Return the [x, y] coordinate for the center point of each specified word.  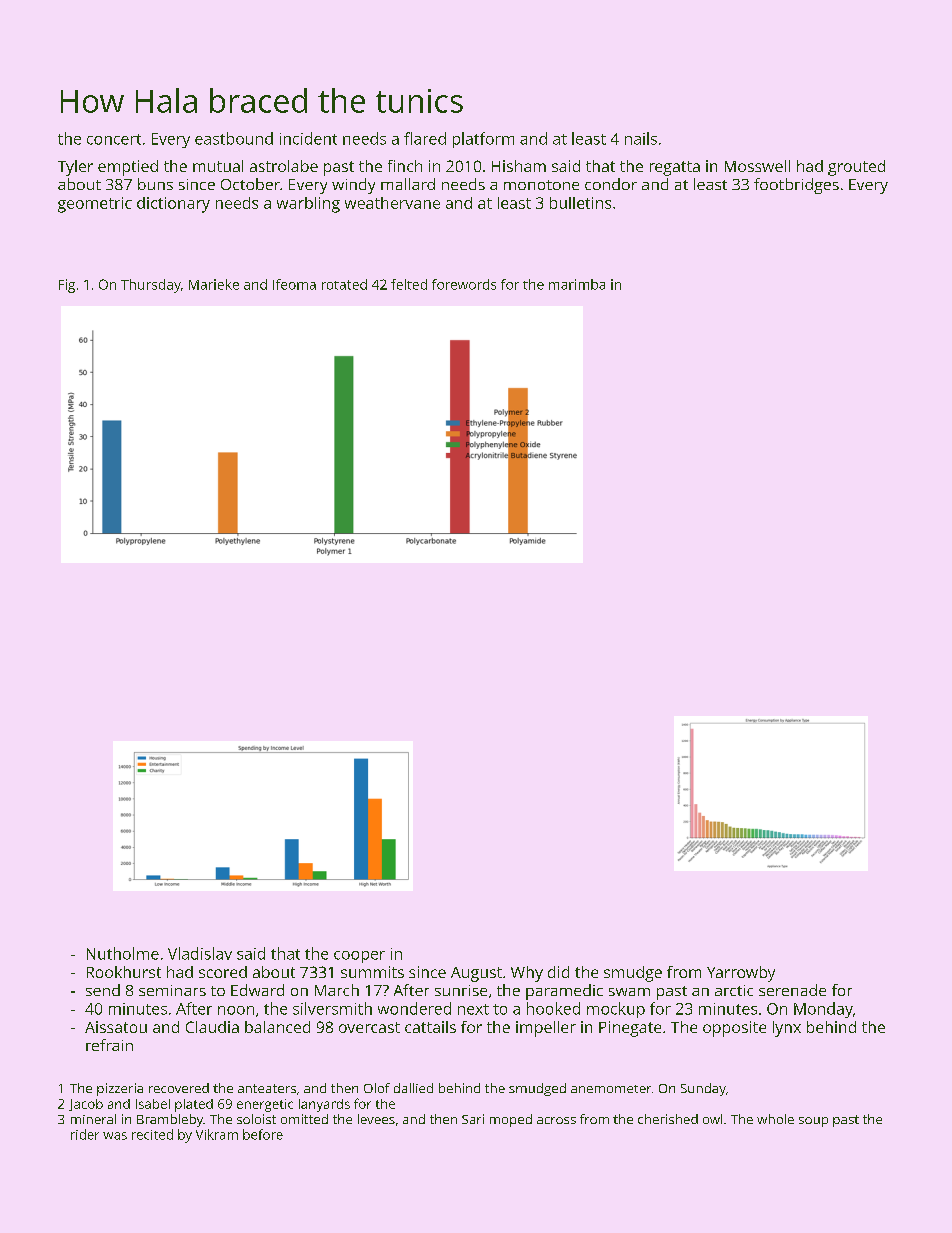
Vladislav [200, 953]
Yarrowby [741, 974]
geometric [95, 205]
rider [85, 1134]
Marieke [214, 284]
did [558, 972]
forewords [464, 284]
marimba [577, 284]
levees [376, 1119]
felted [409, 284]
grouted [856, 168]
